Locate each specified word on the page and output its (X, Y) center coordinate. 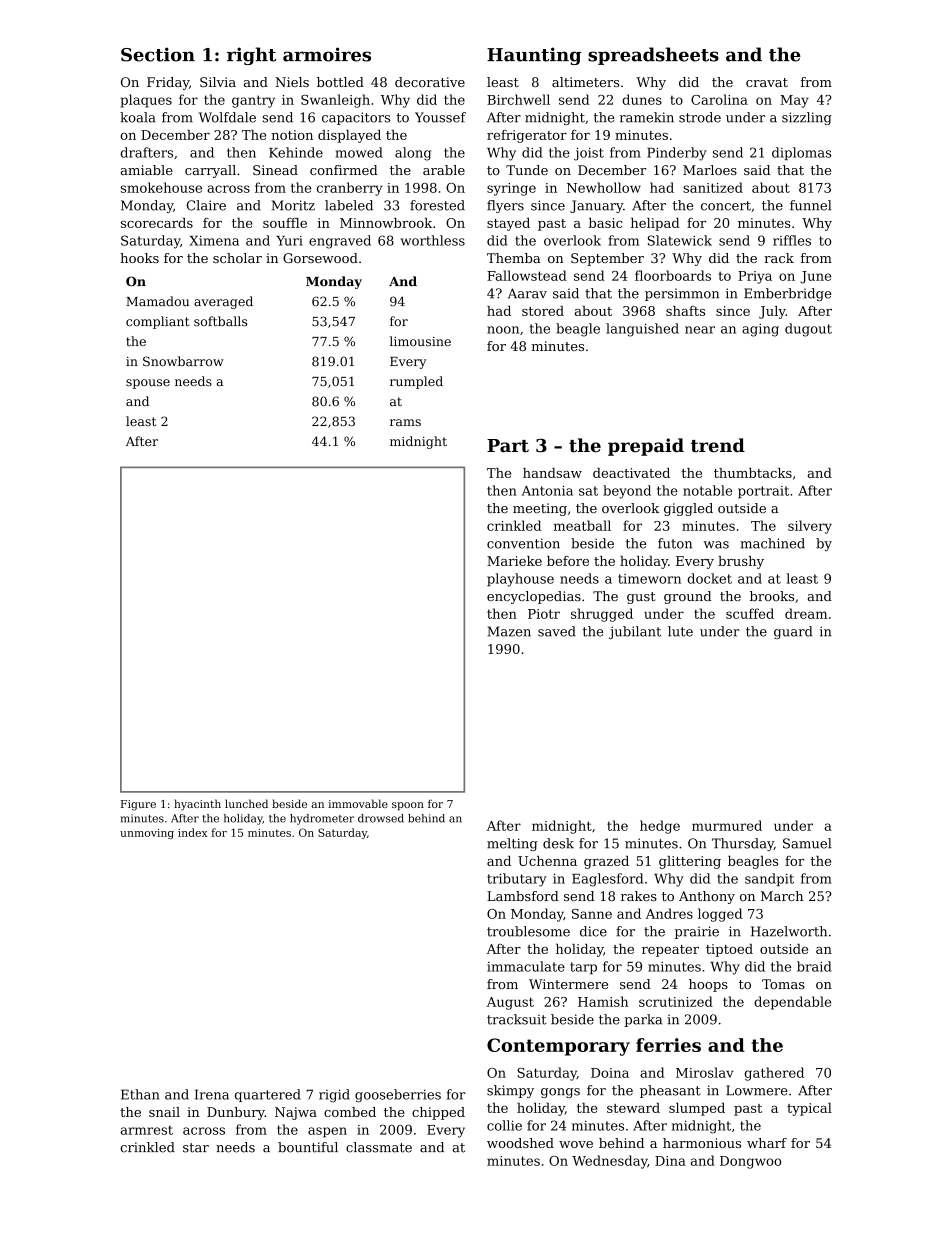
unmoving (147, 834)
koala (138, 117)
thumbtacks (753, 473)
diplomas (801, 153)
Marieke (514, 561)
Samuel (807, 843)
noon (503, 330)
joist (589, 154)
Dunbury (236, 1113)
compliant (158, 322)
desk (558, 843)
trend (718, 445)
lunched (246, 803)
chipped (438, 1113)
